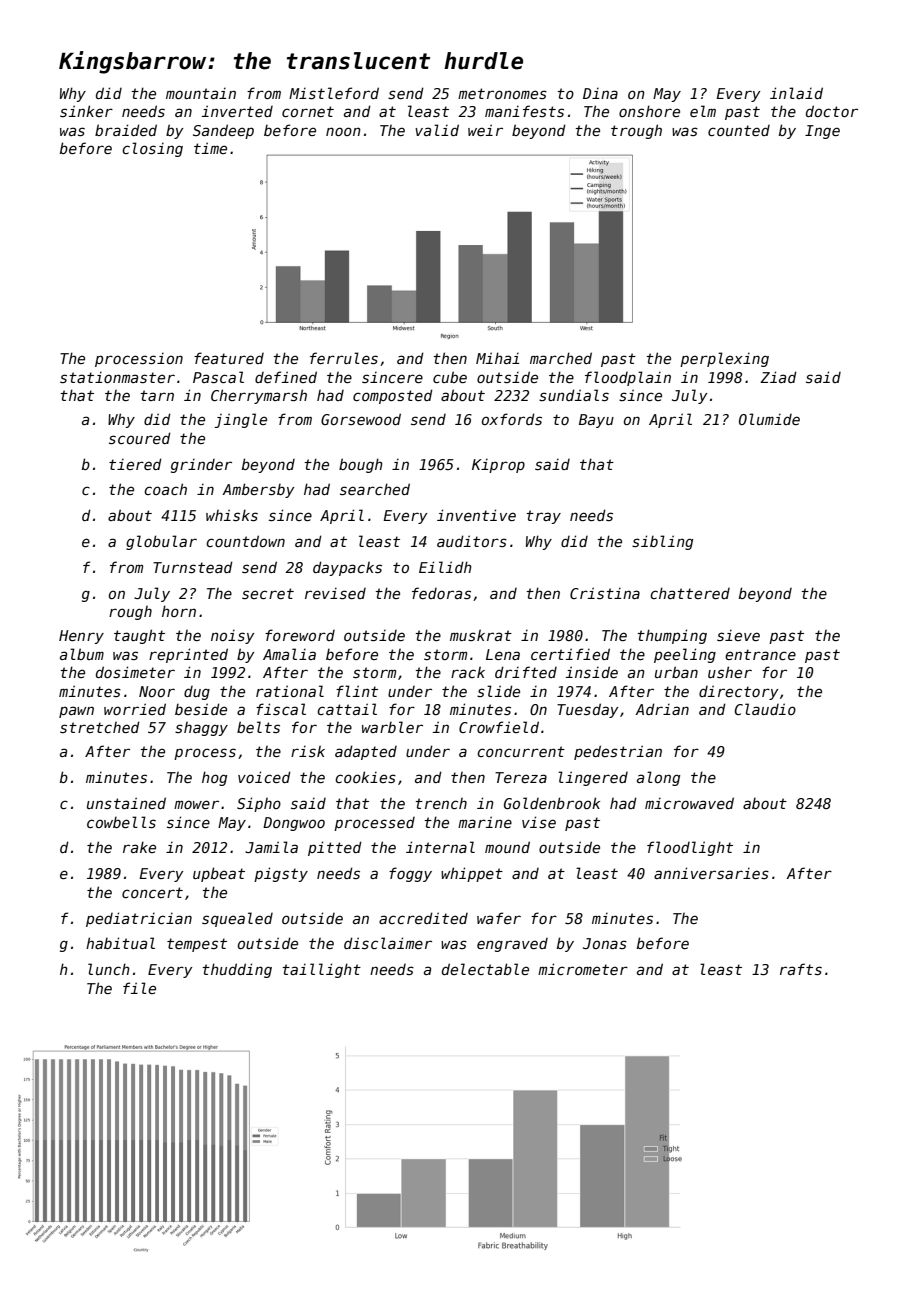  What do you see at coordinates (139, 988) in the page?
I see `file` at bounding box center [139, 988].
